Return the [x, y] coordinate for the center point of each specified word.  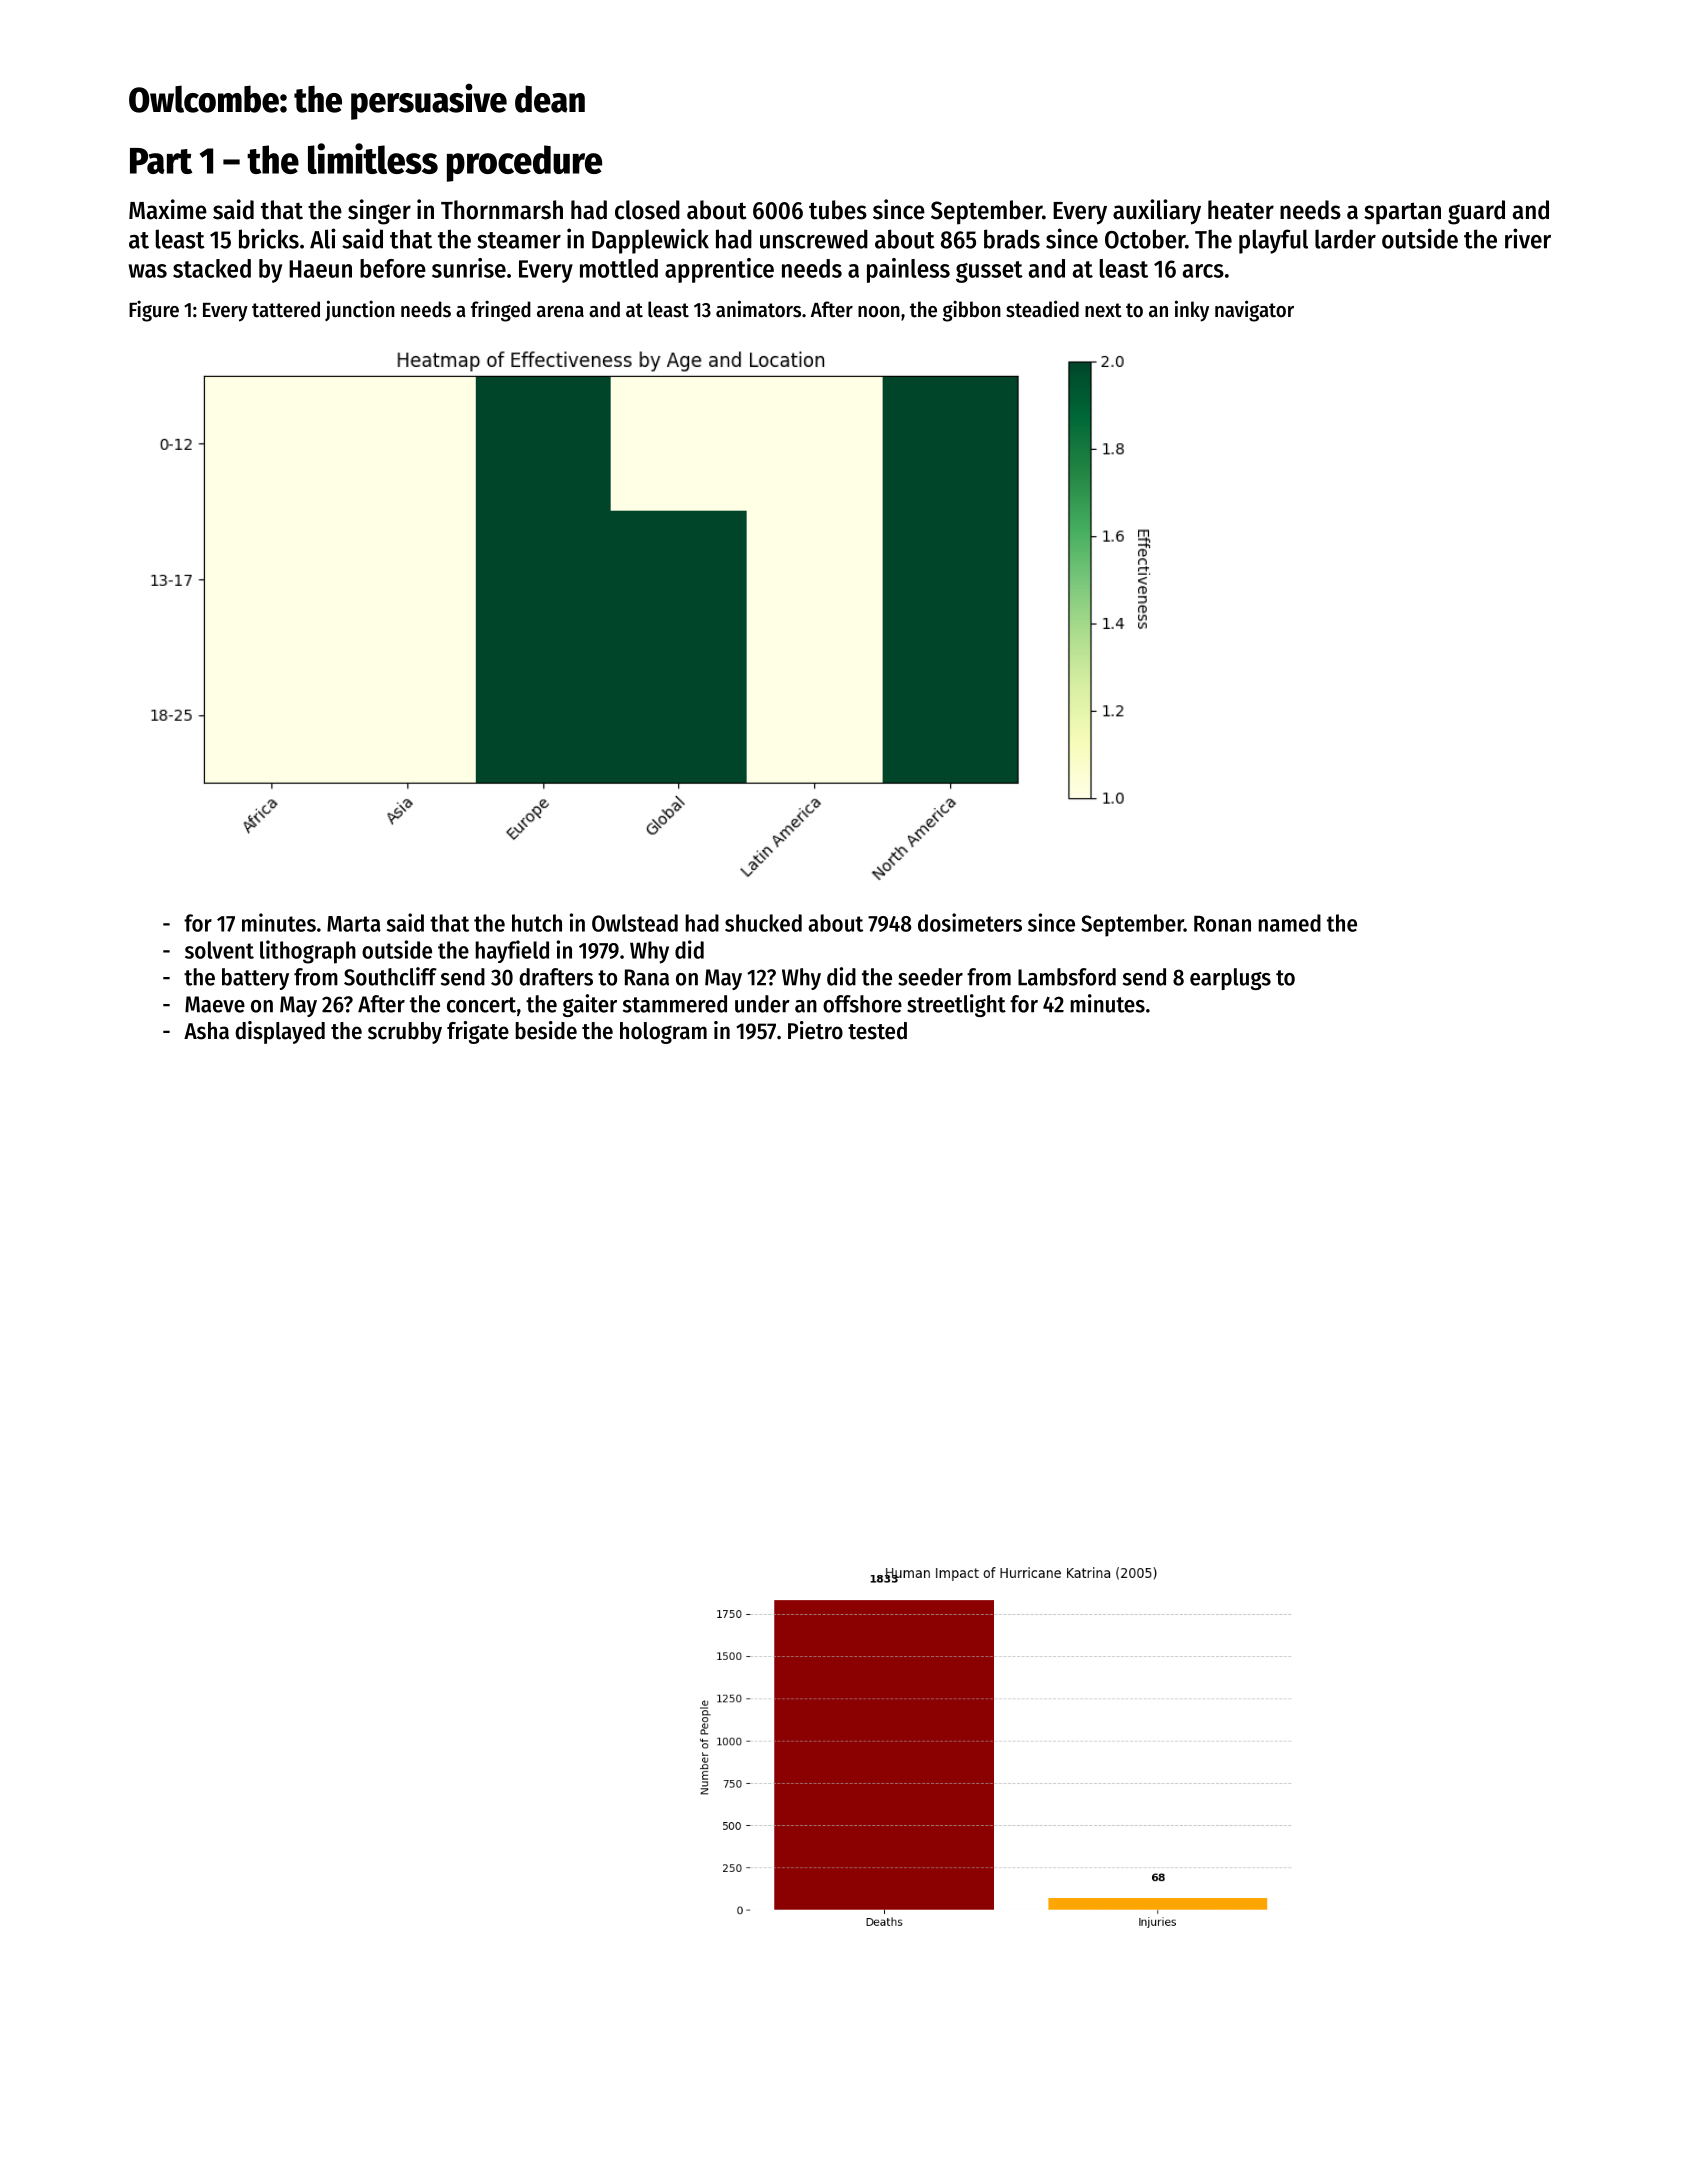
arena [560, 312]
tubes [838, 210]
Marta [354, 924]
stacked [212, 268]
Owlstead [635, 923]
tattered [286, 309]
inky [1192, 311]
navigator [1254, 311]
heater [1241, 210]
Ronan [1222, 924]
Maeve [215, 1004]
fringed [501, 311]
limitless [373, 158]
